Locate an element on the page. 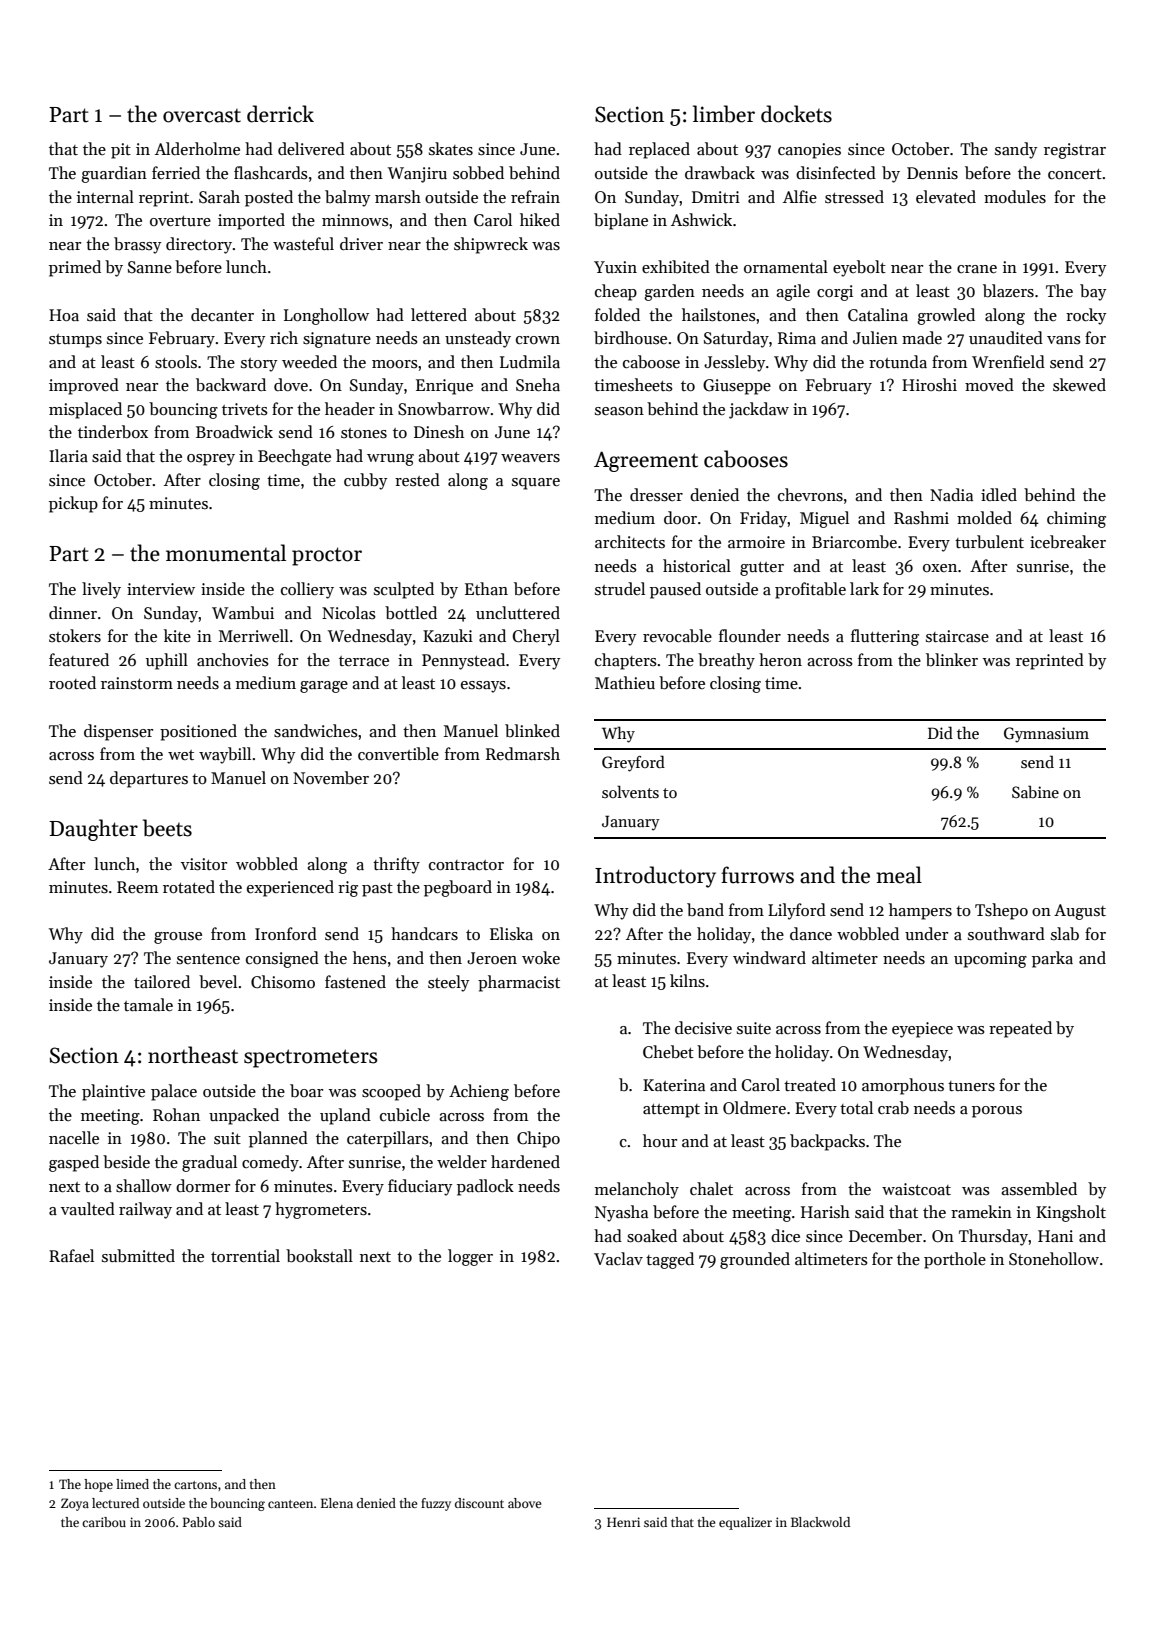 This document has height=1633, width=1155. Pablo is located at coordinates (199, 1522).
